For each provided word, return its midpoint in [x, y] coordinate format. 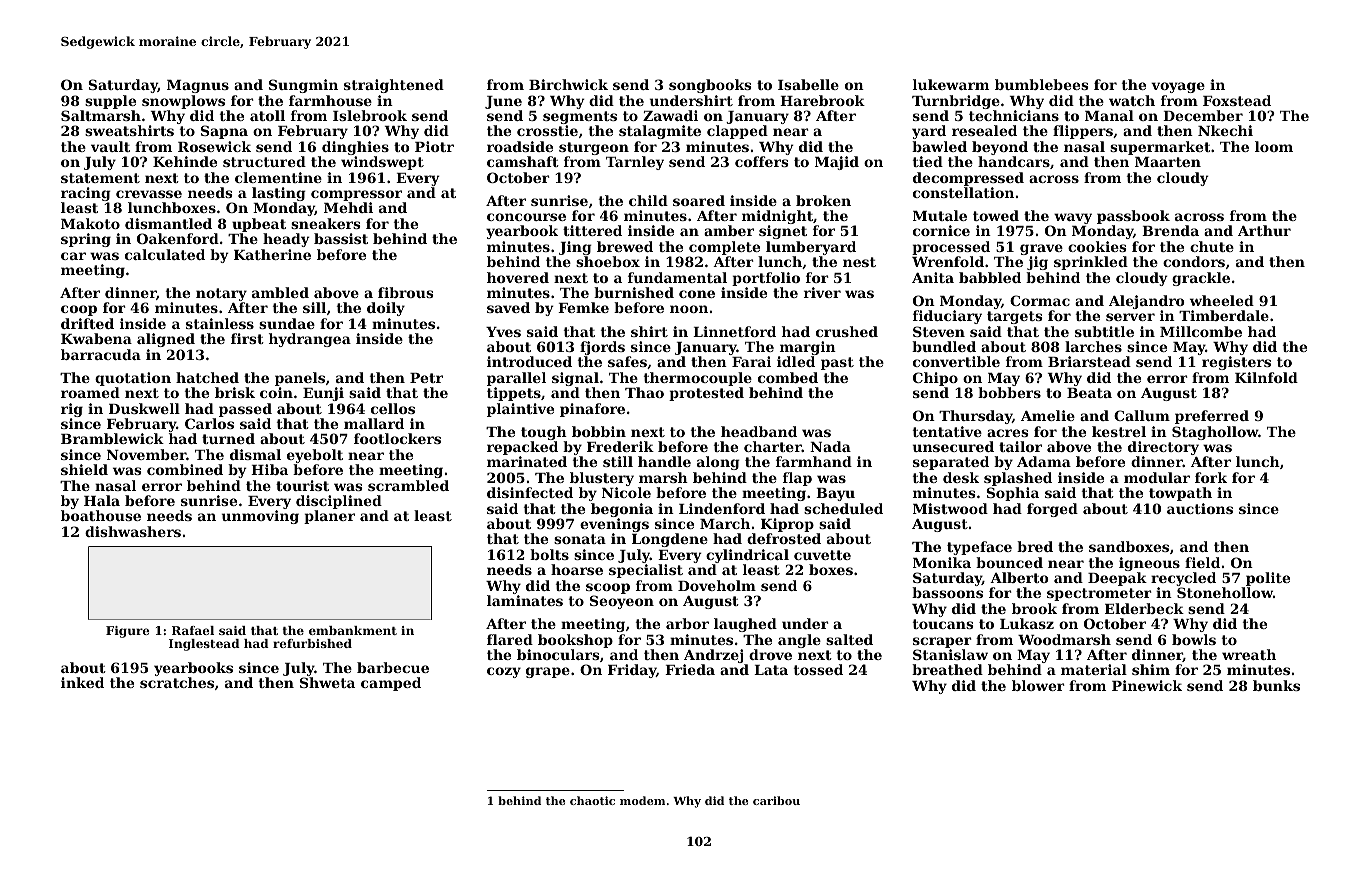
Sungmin [303, 86]
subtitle [1104, 331]
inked [82, 682]
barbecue [393, 667]
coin [276, 392]
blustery [602, 479]
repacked [522, 448]
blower [1038, 685]
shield [84, 469]
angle [799, 641]
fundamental [677, 277]
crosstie [547, 130]
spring [86, 240]
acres [1008, 433]
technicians [1014, 115]
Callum [1142, 415]
